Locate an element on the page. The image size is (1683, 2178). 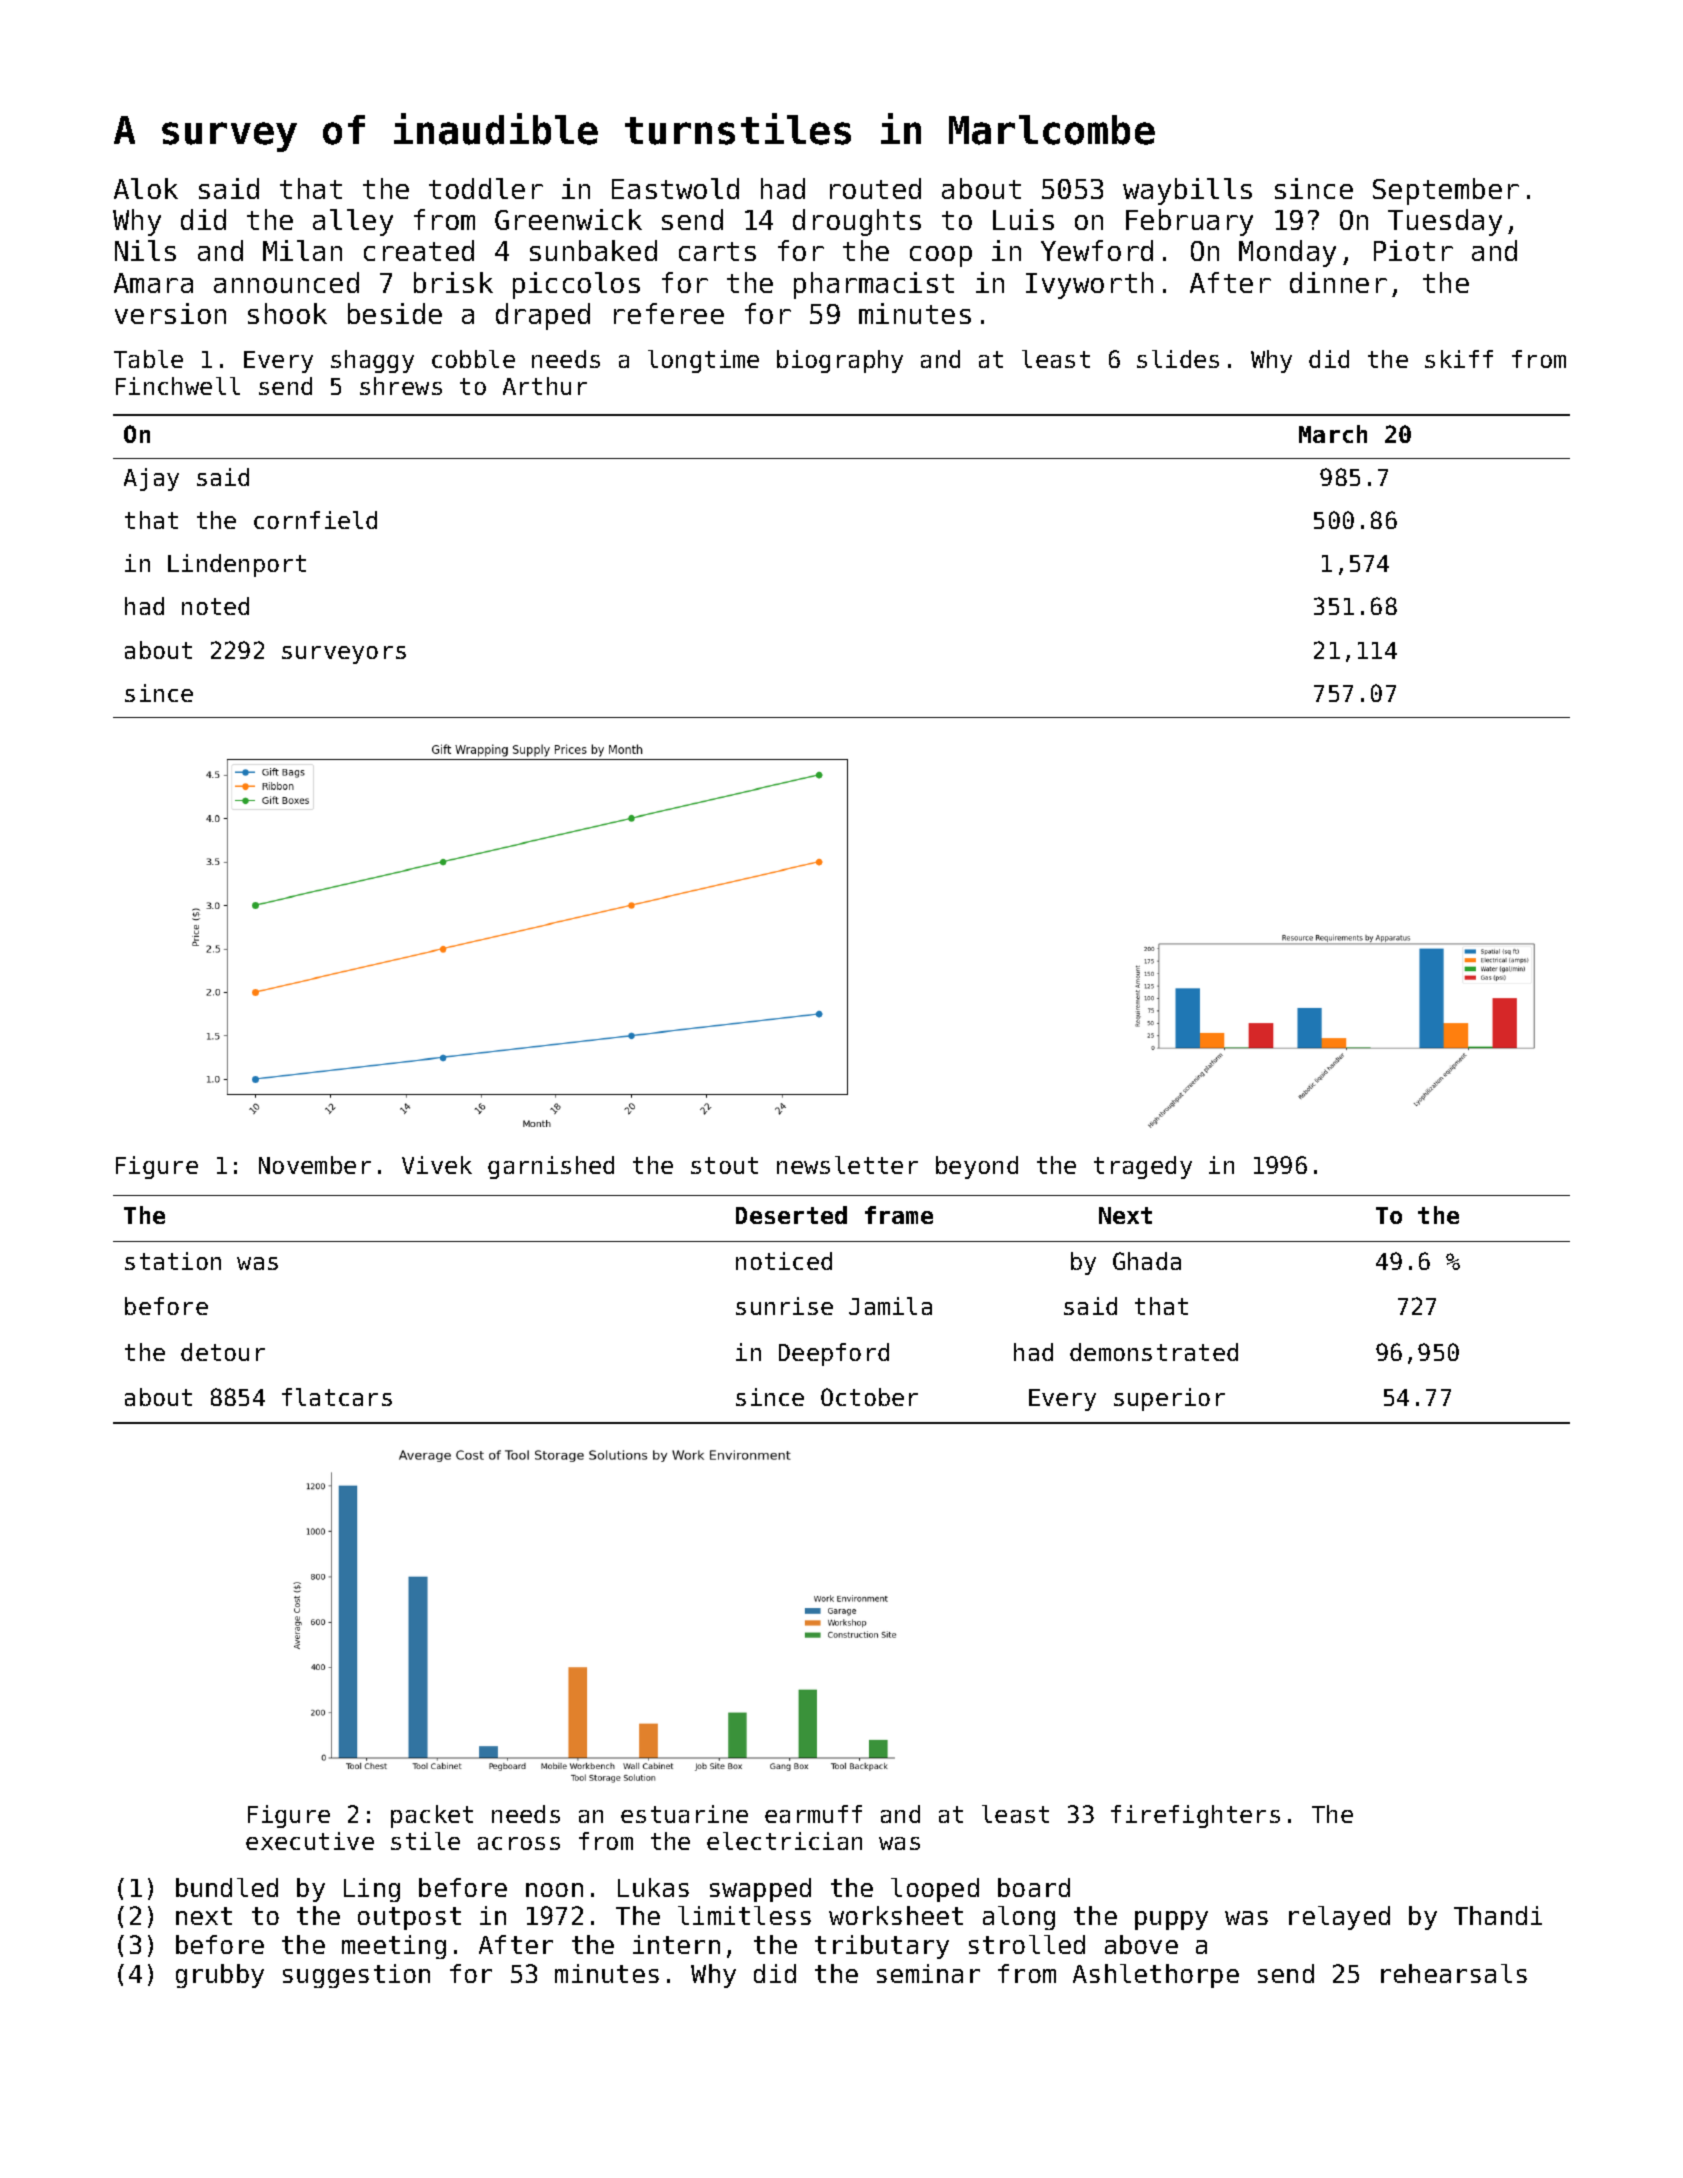
Vivek is located at coordinates (437, 1165).
